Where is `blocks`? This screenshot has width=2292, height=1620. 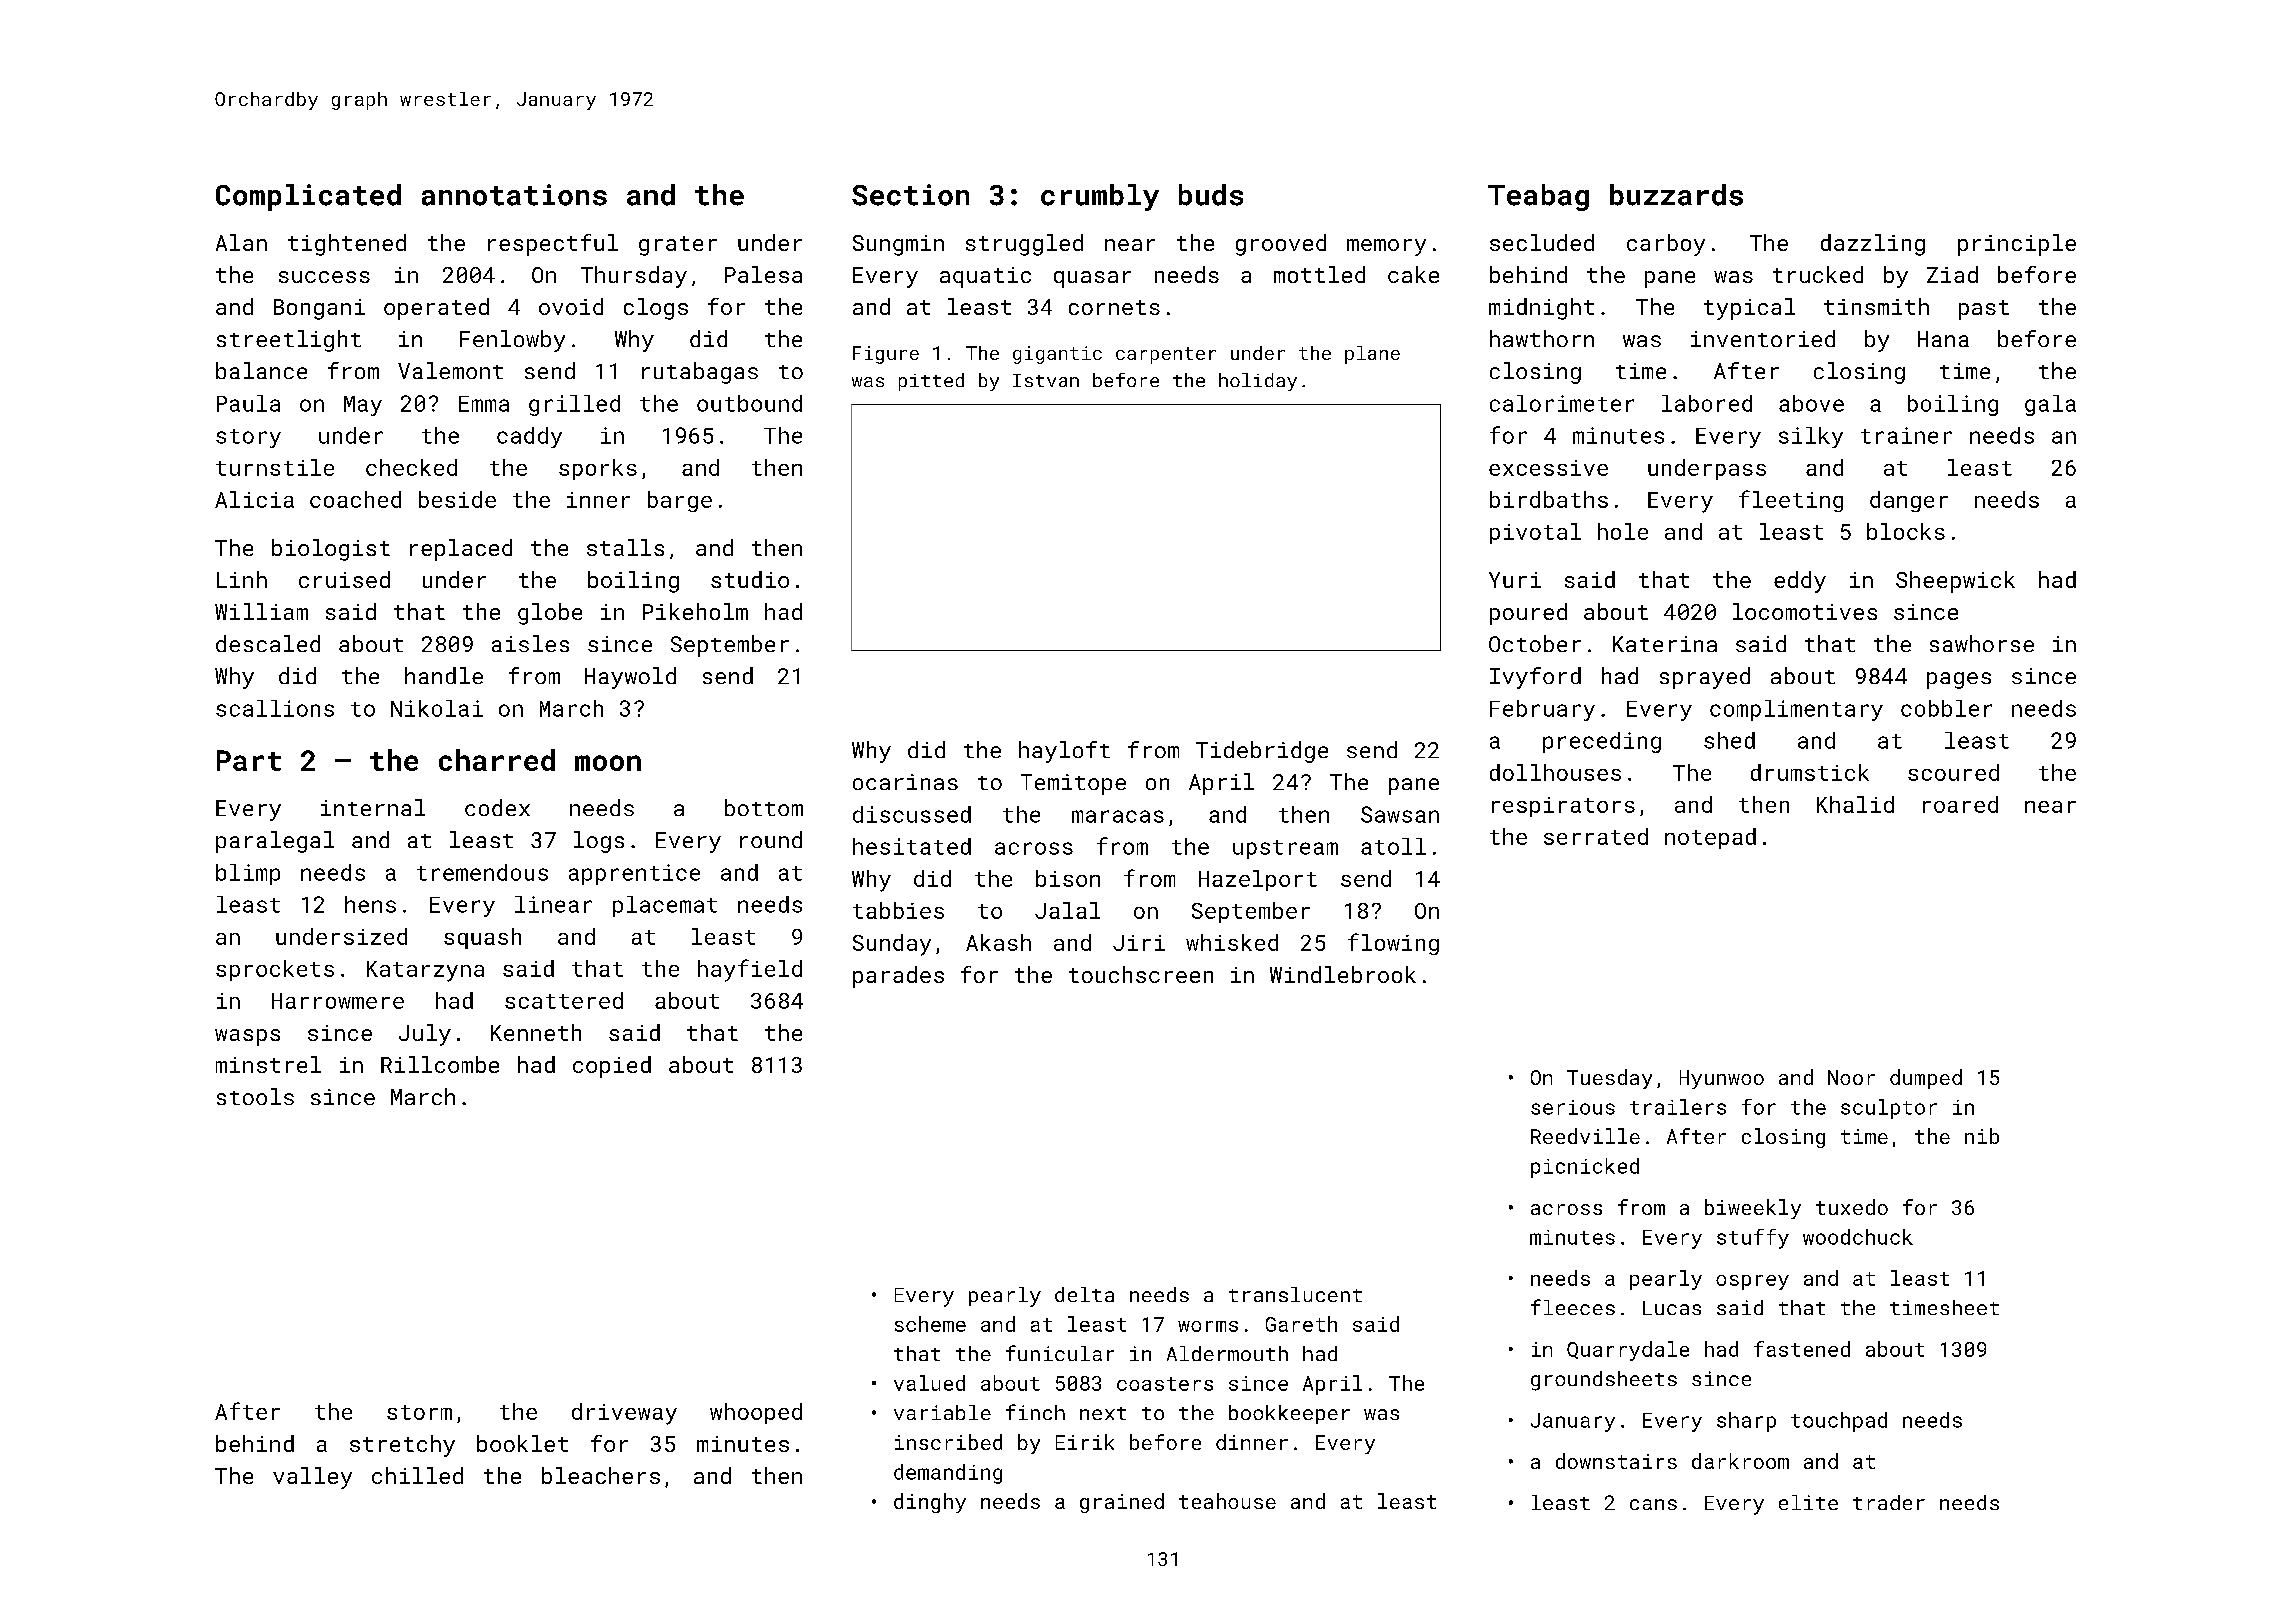
blocks is located at coordinates (1906, 531).
